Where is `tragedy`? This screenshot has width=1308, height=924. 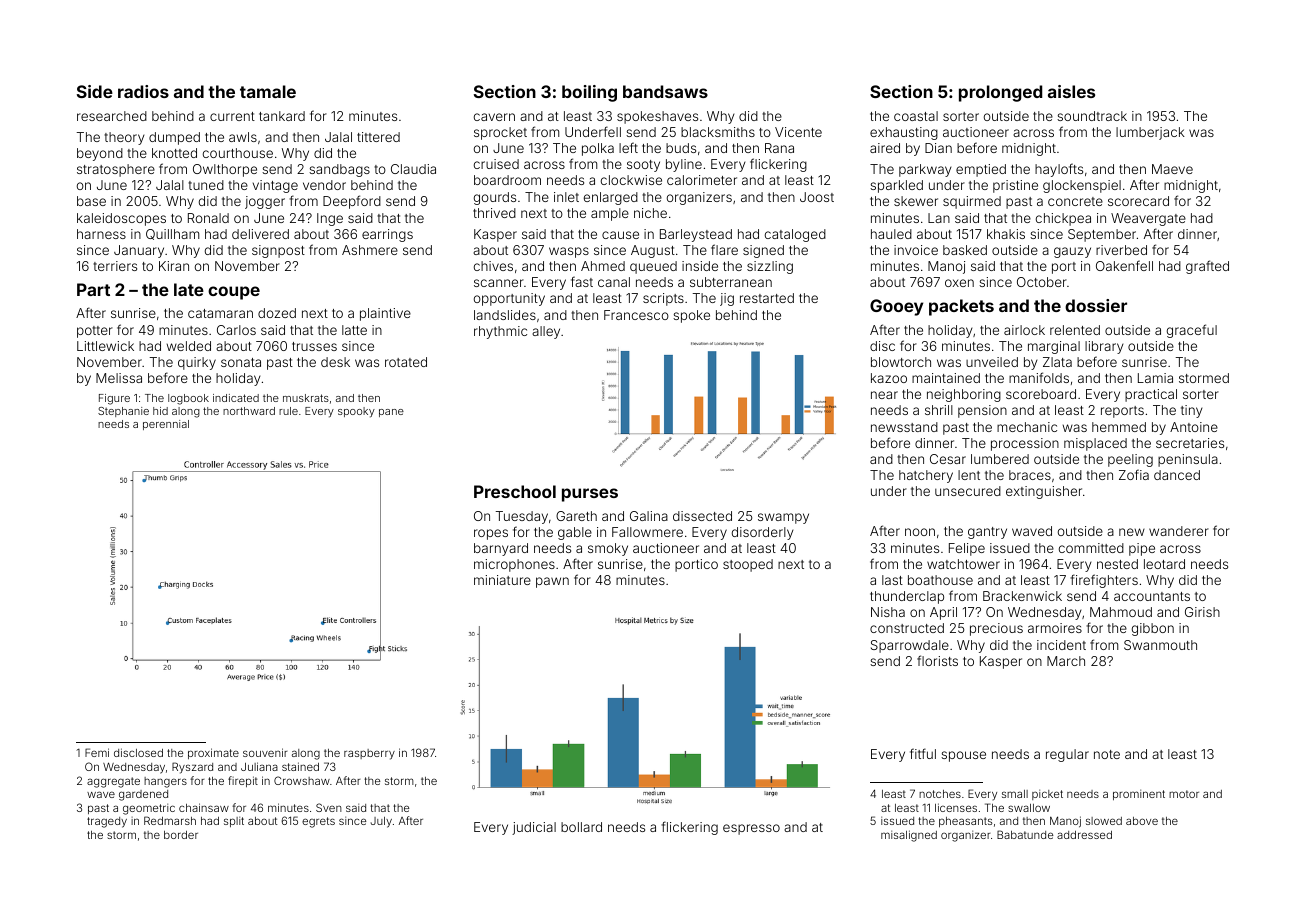
tragedy is located at coordinates (107, 822).
